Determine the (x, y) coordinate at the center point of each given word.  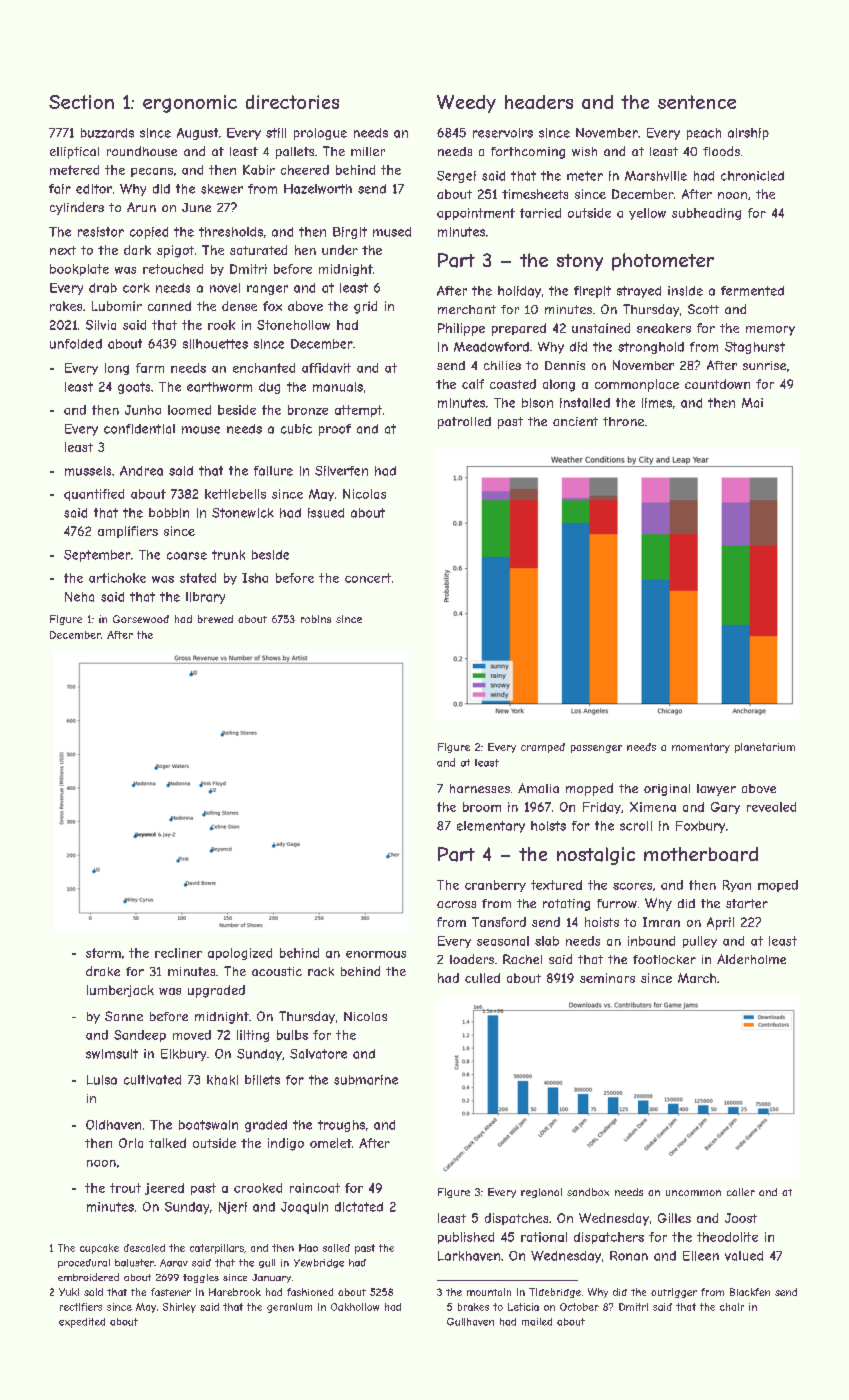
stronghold (651, 348)
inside (685, 291)
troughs (341, 1126)
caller (741, 1192)
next (63, 250)
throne (623, 421)
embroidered (88, 1277)
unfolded (76, 344)
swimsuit (112, 1054)
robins (316, 619)
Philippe (461, 329)
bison (537, 403)
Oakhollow (355, 1307)
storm (103, 953)
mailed (537, 1322)
